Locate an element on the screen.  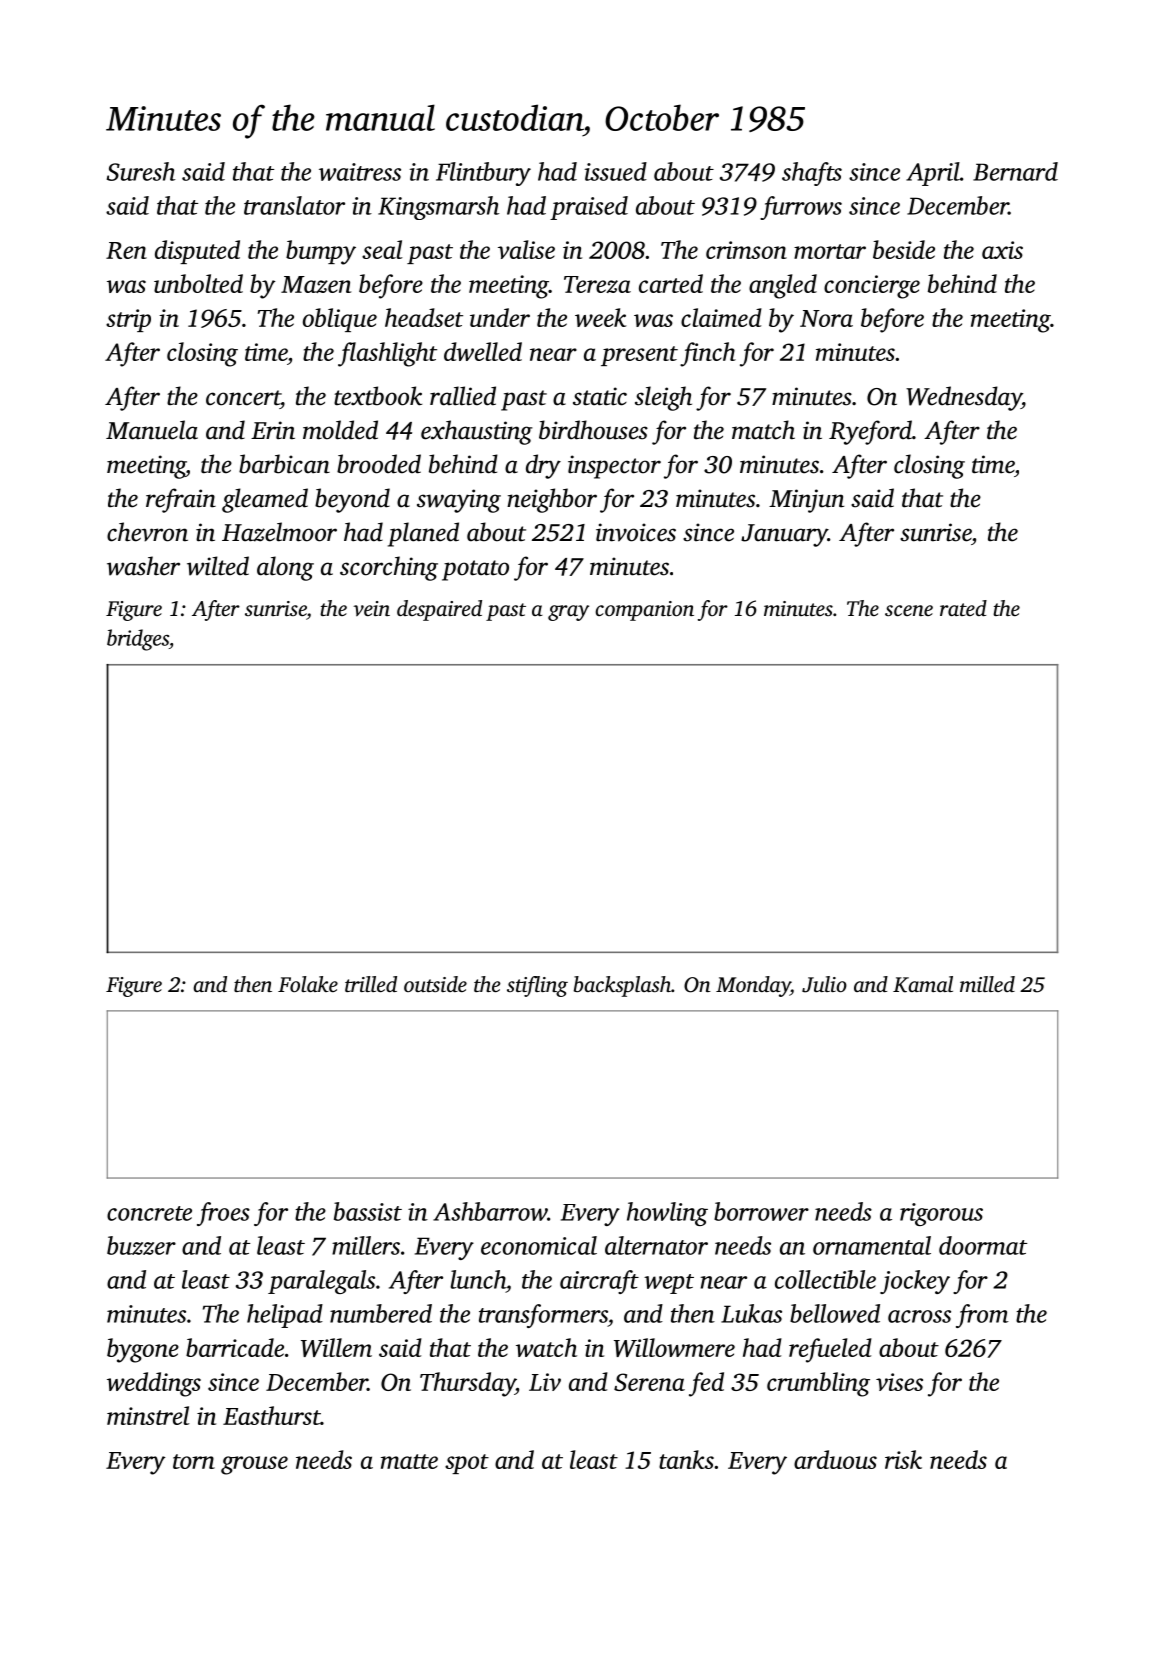
inspector is located at coordinates (614, 467).
